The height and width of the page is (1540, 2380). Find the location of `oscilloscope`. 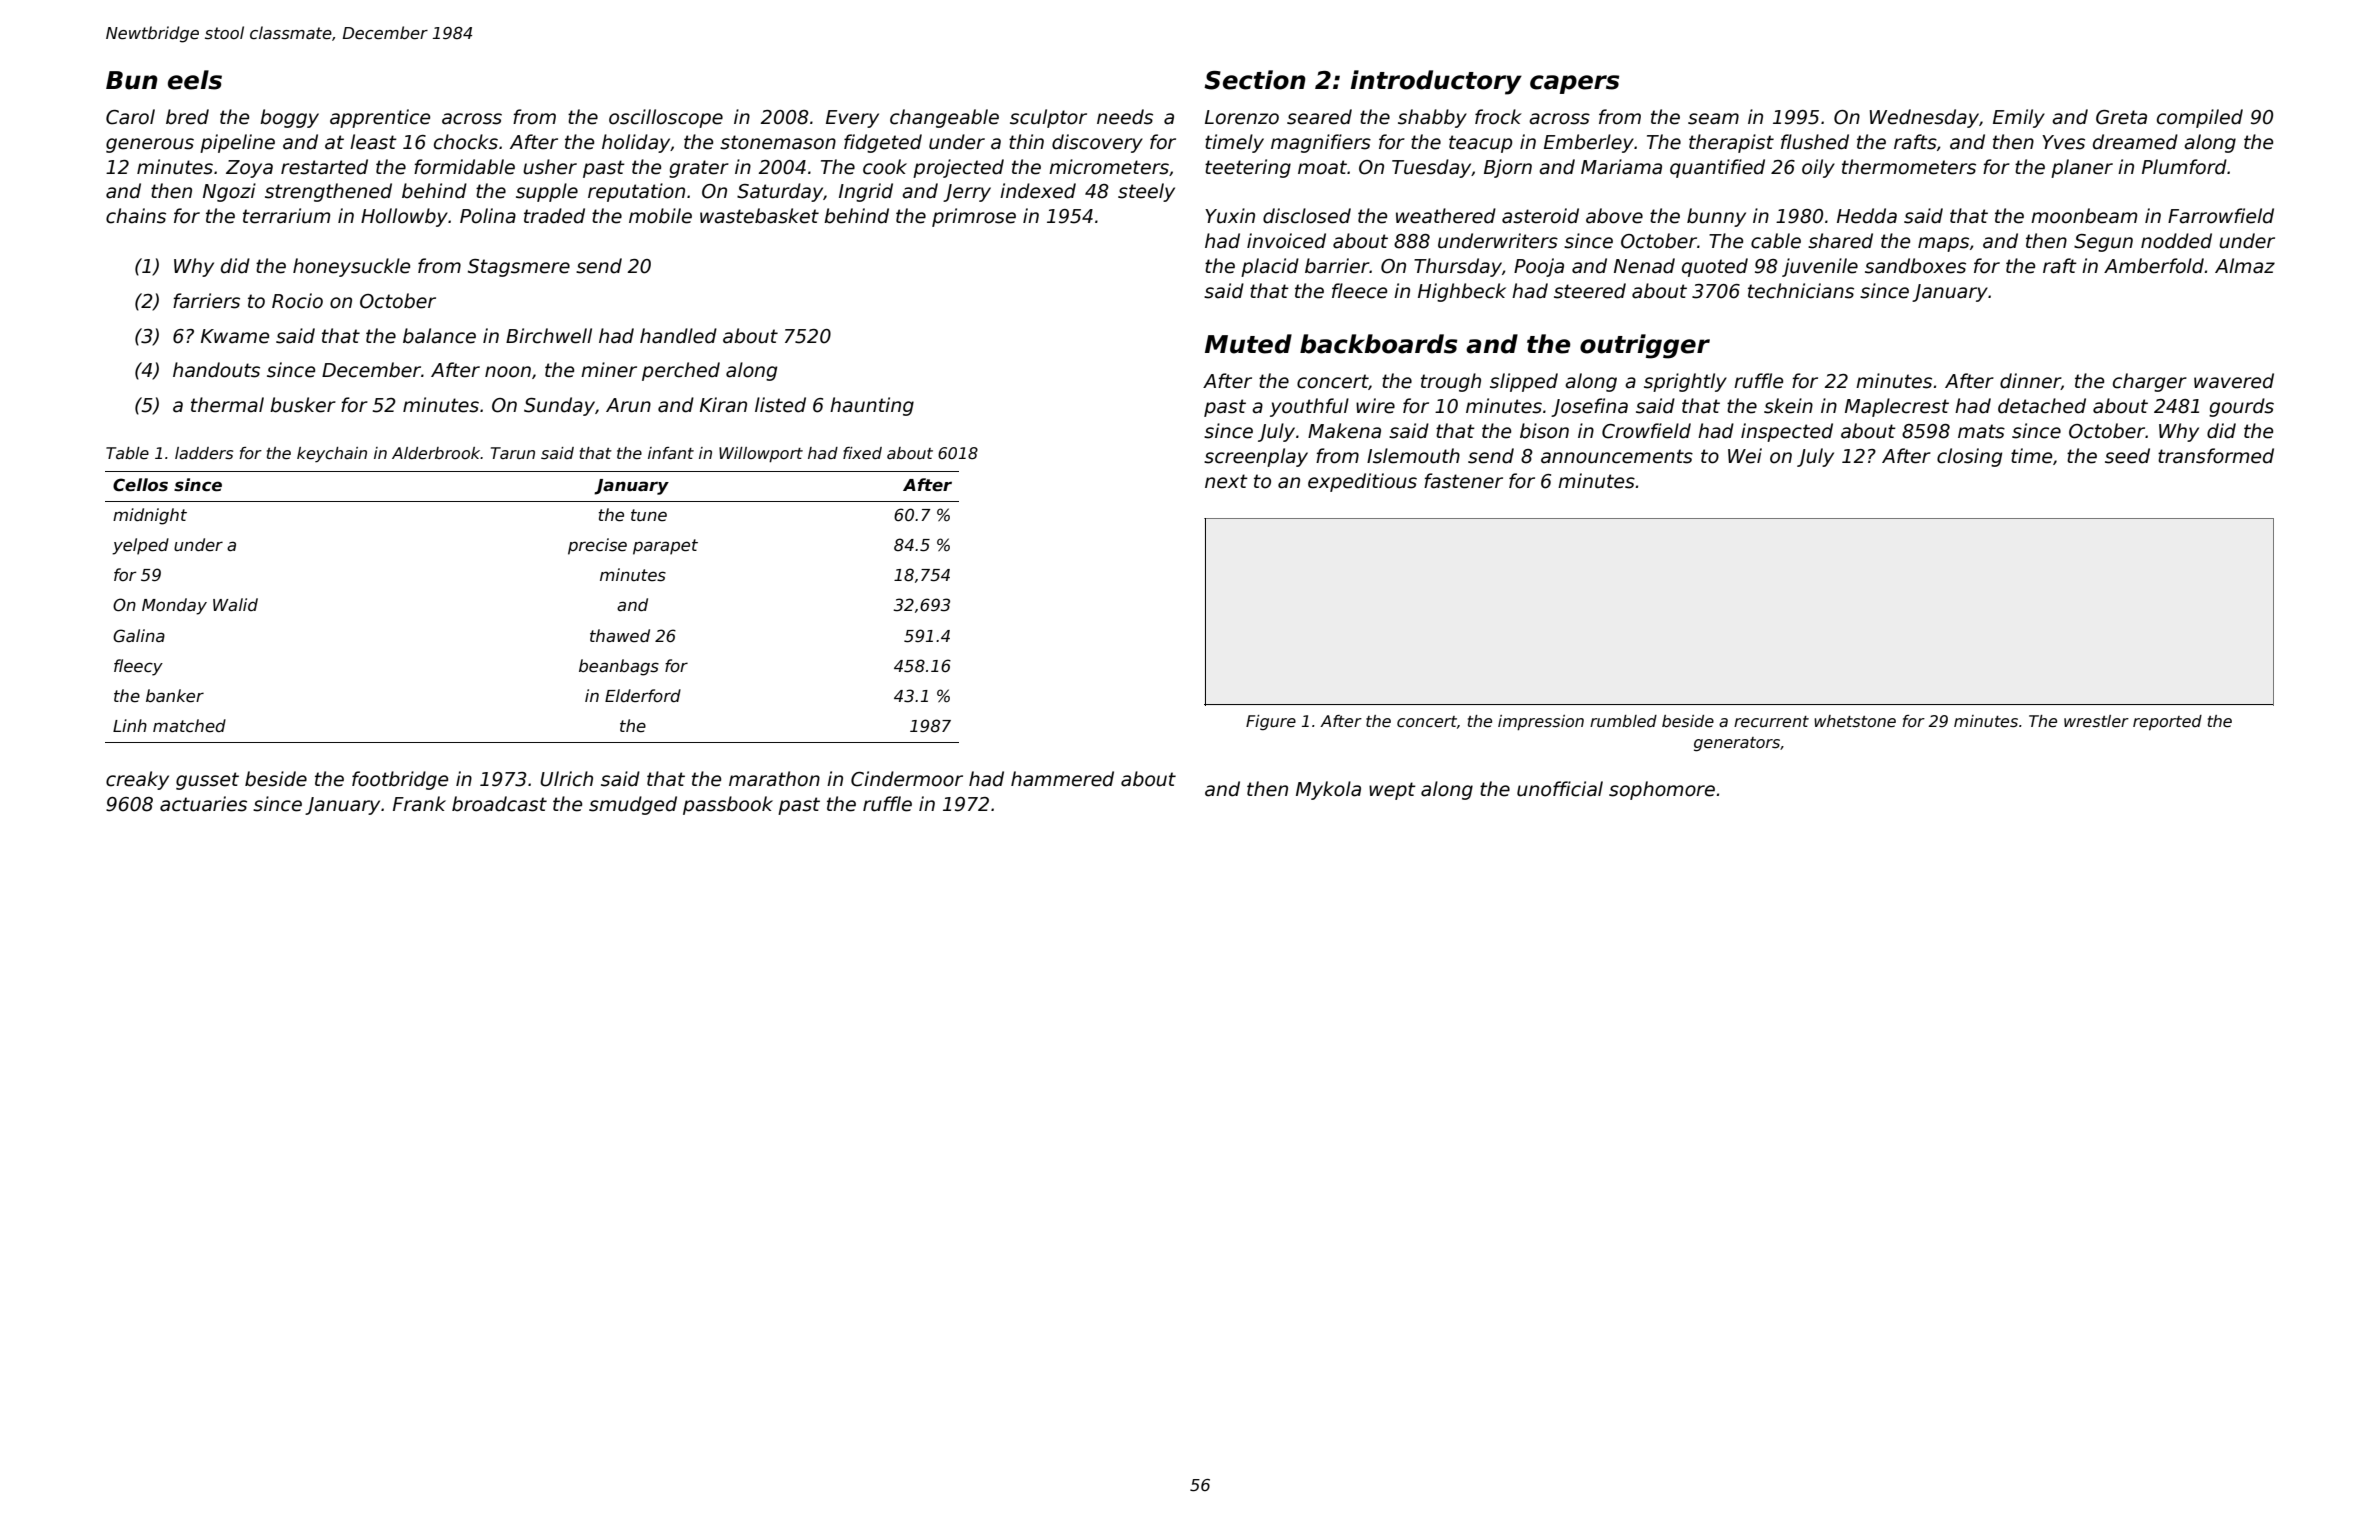

oscilloscope is located at coordinates (666, 118).
